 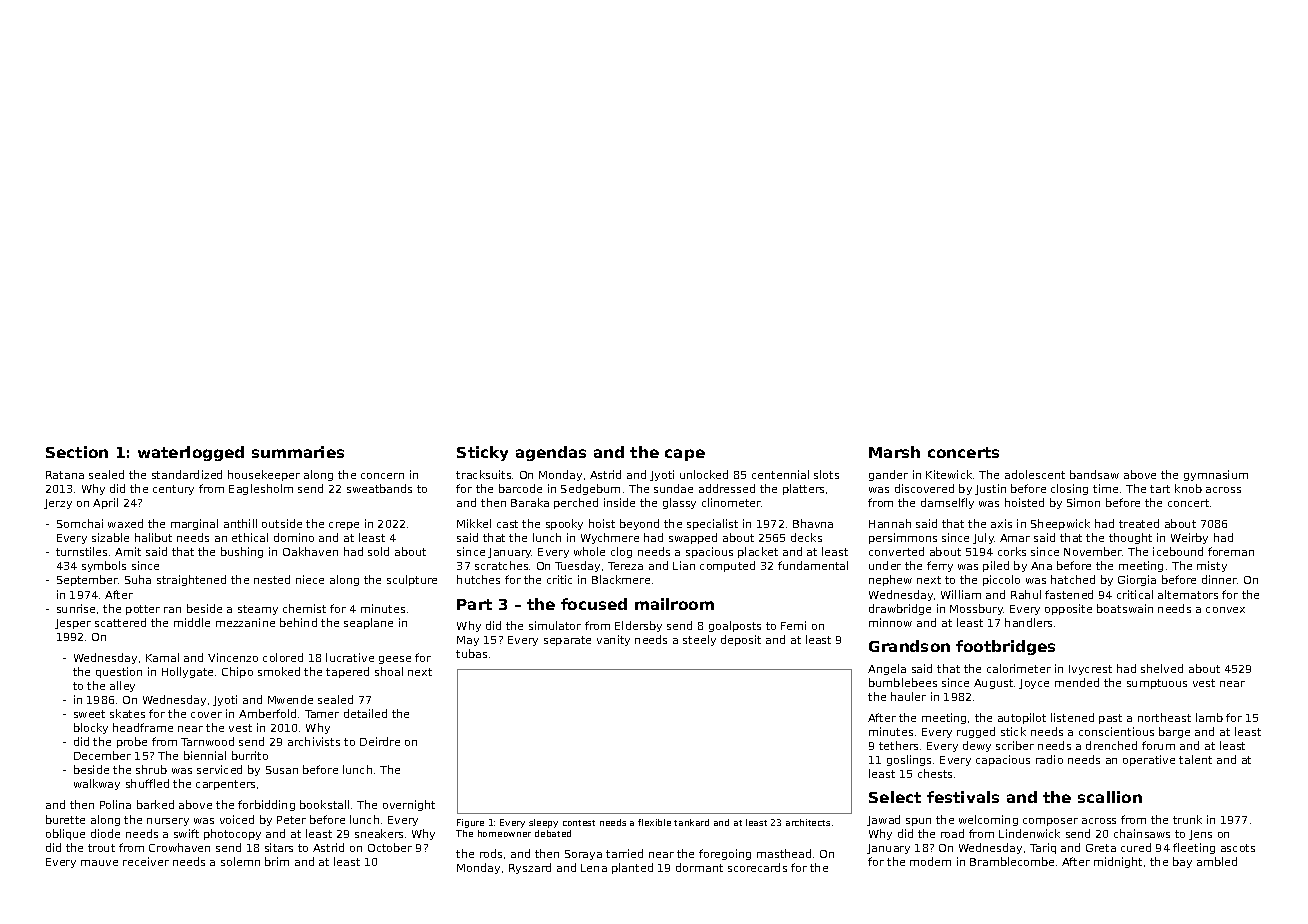 I want to click on knob, so click(x=1188, y=488).
